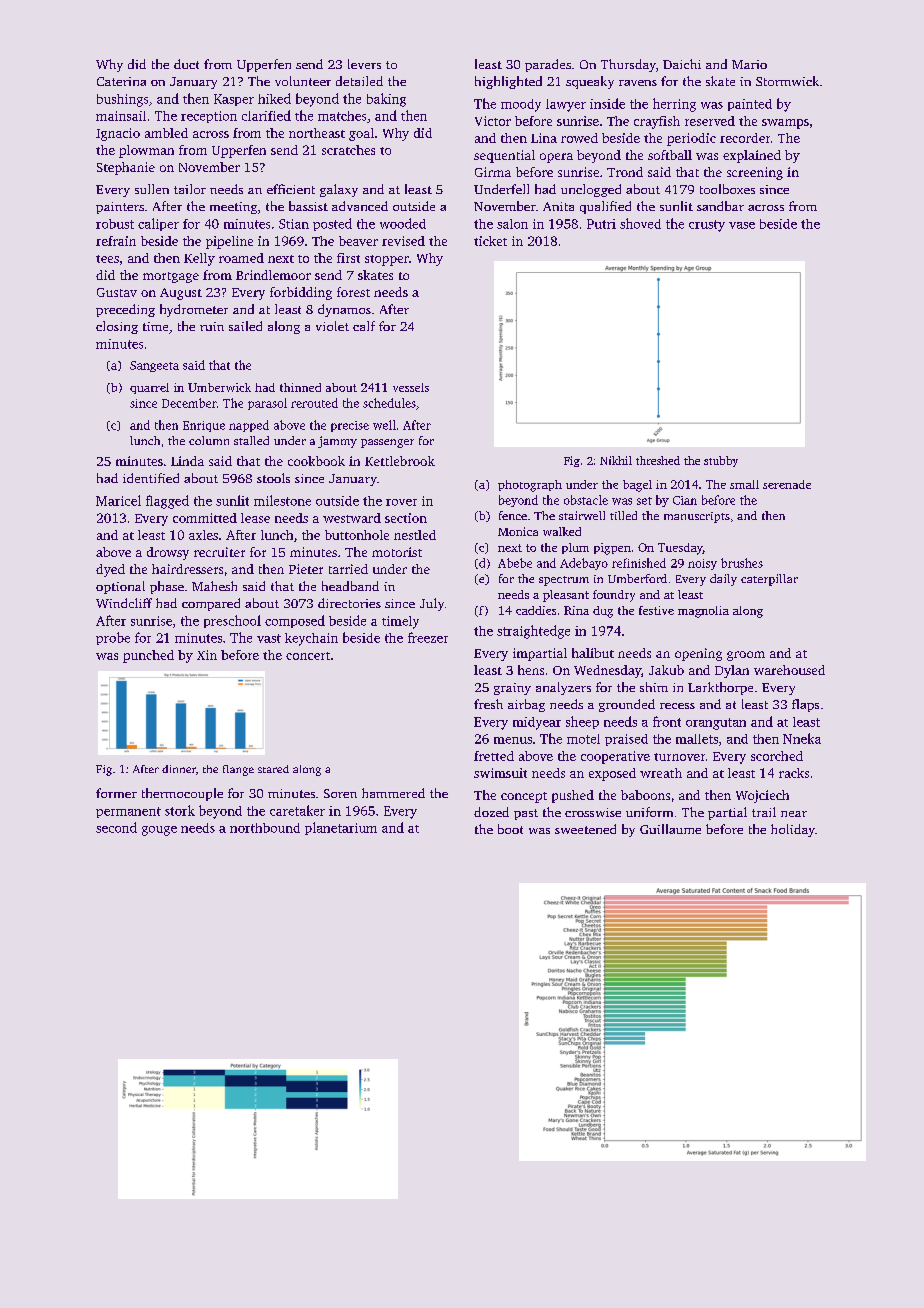 The height and width of the screenshot is (1308, 924). Describe the element at coordinates (348, 258) in the screenshot. I see `first` at that location.
